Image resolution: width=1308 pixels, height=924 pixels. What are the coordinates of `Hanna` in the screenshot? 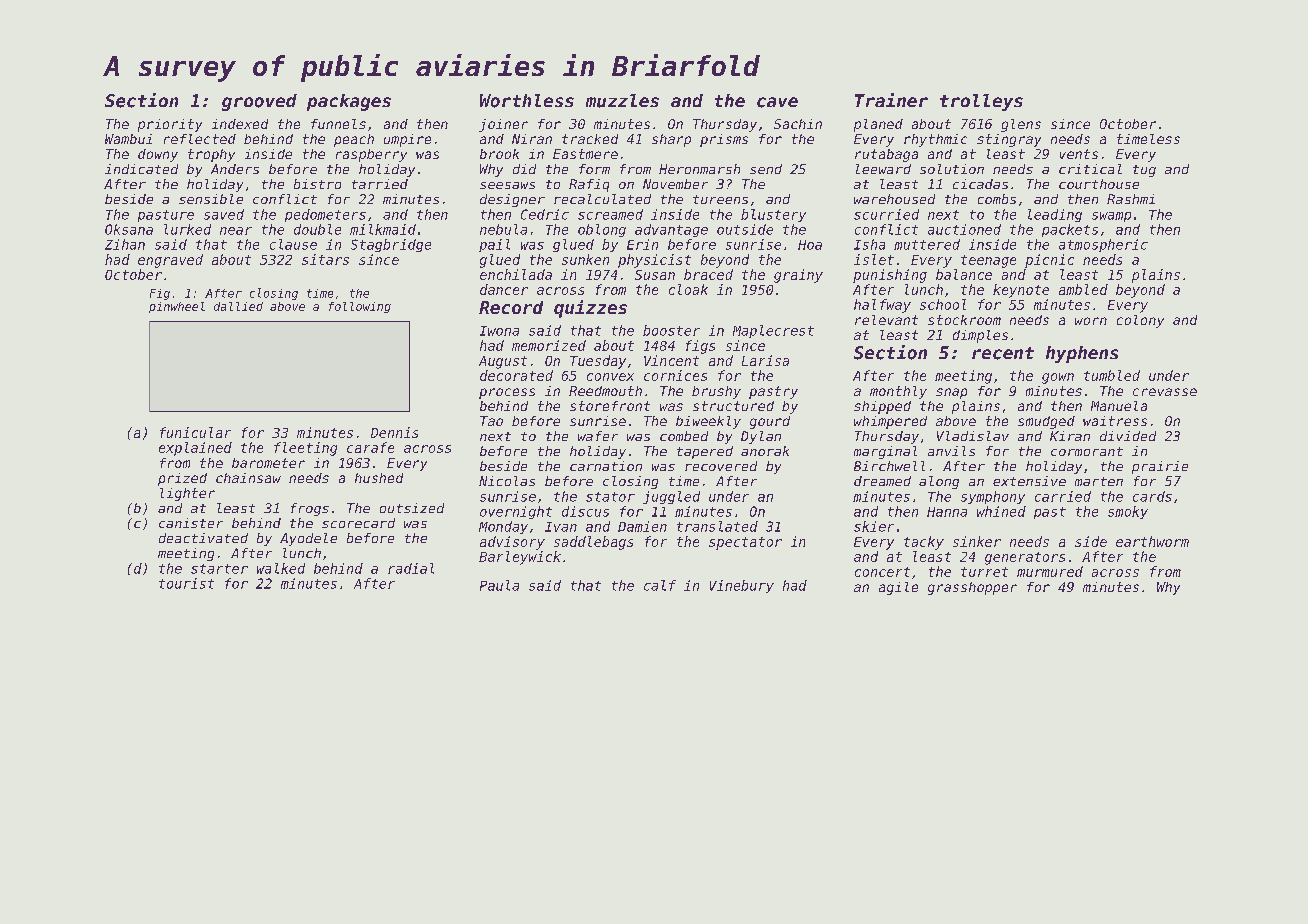 It's located at (947, 512).
